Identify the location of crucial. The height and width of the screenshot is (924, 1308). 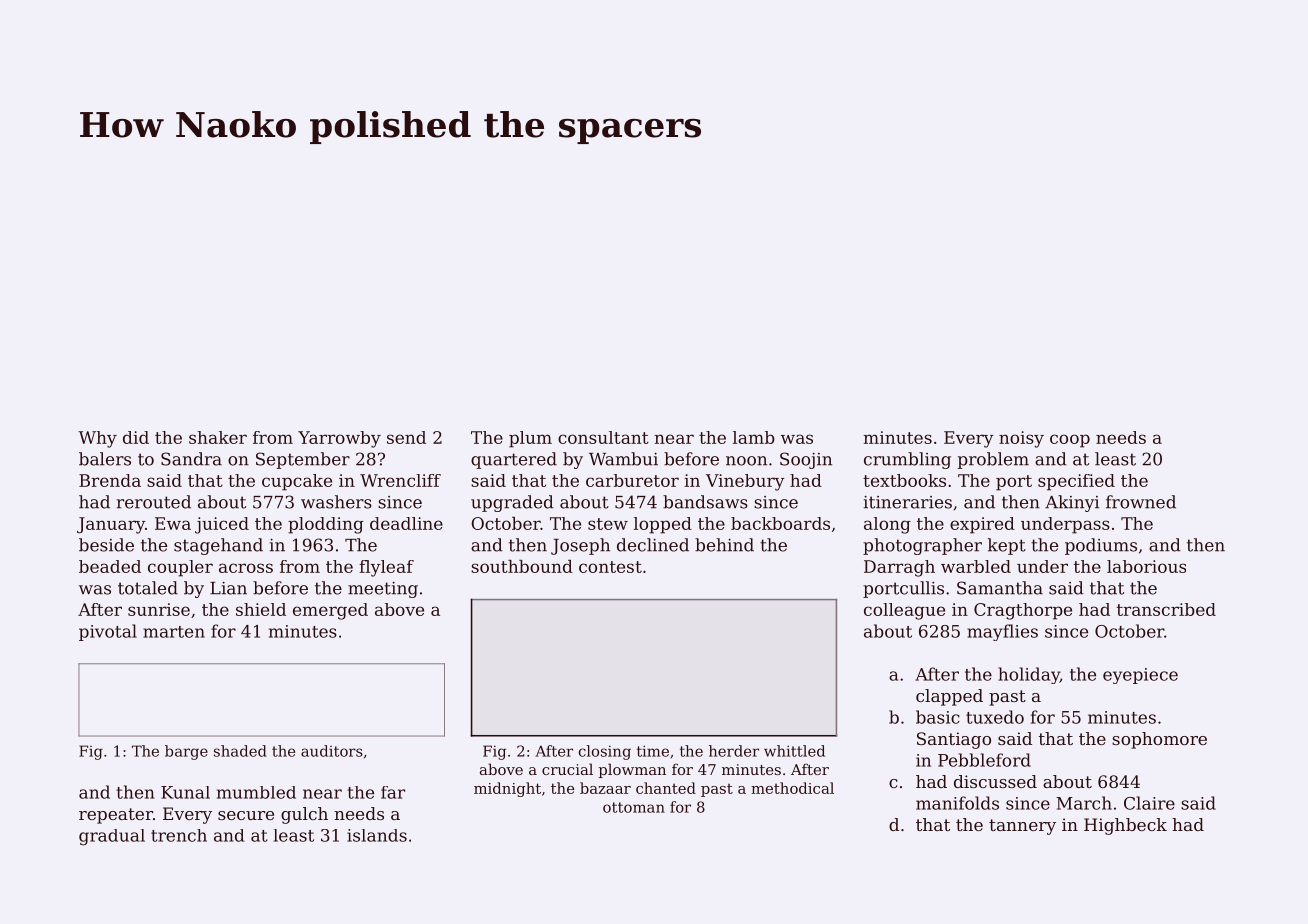
(567, 769).
